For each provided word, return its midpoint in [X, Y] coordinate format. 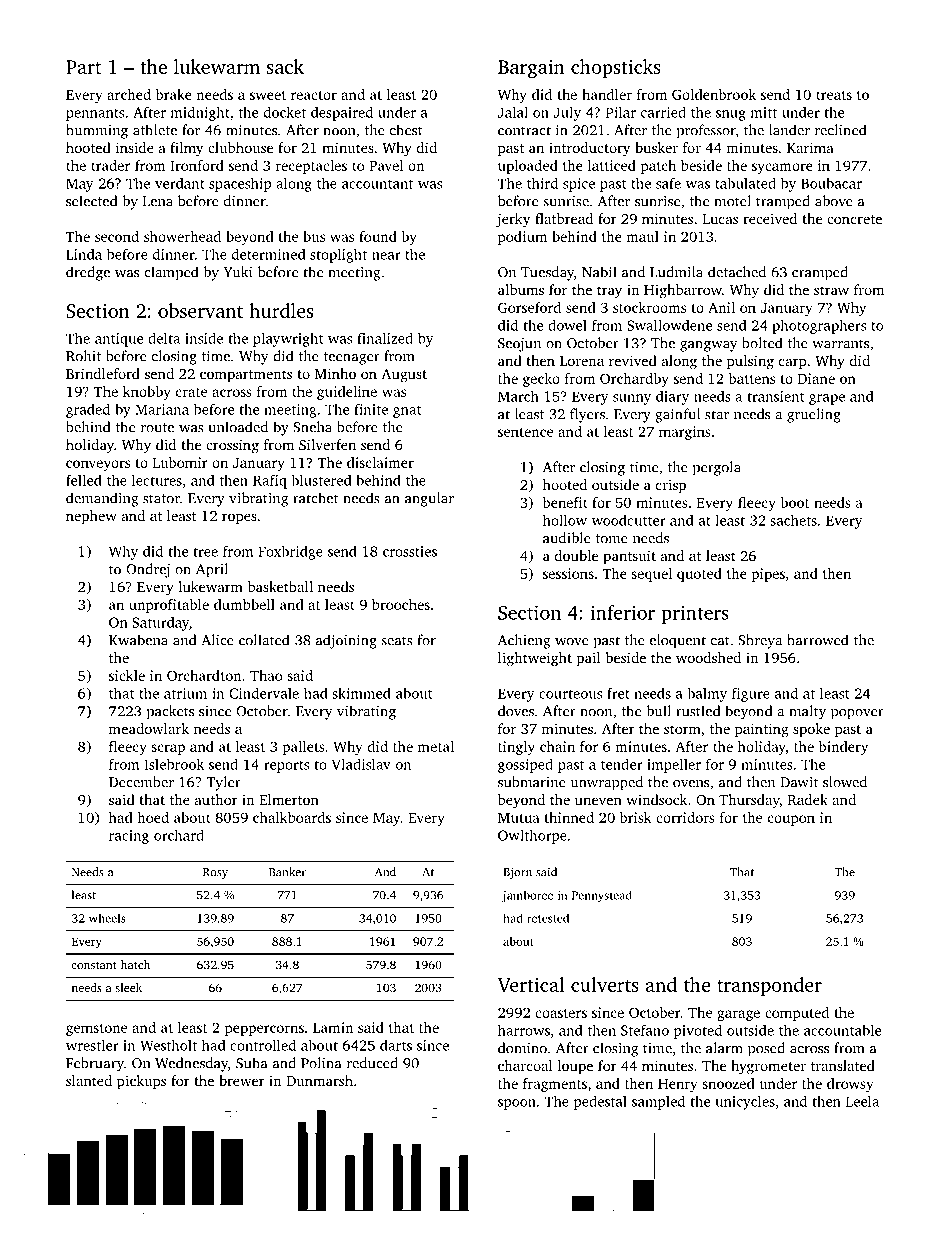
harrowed [817, 640]
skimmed [361, 693]
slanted [89, 1080]
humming [97, 131]
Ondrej [148, 570]
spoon [517, 1104]
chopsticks [616, 68]
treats [834, 95]
